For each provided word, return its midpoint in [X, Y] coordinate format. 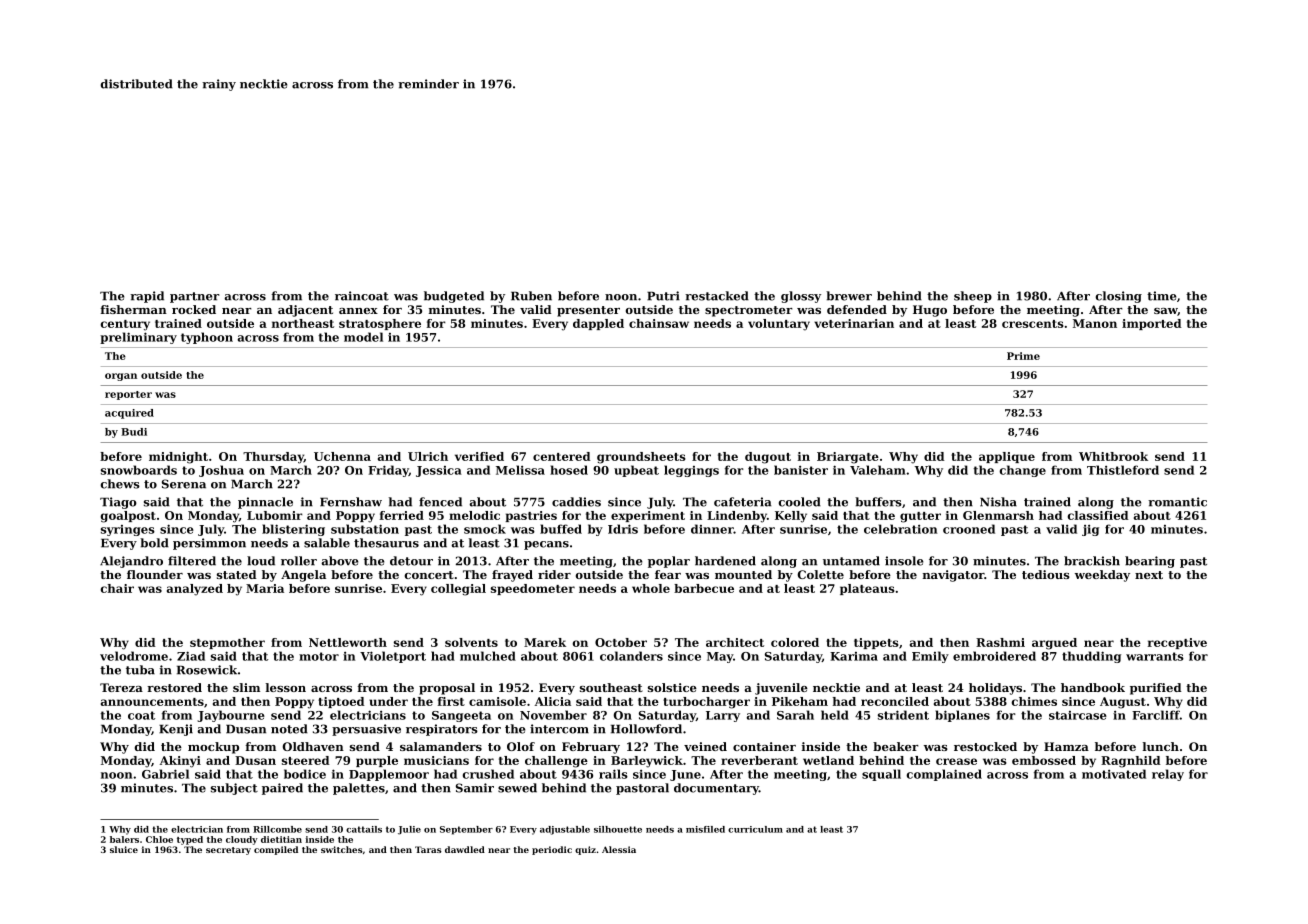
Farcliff [1156, 715]
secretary [228, 851]
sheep [973, 297]
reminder [428, 84]
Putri [663, 296]
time [1162, 296]
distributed [136, 84]
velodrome [134, 656]
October [621, 642]
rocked [194, 309]
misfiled [705, 829]
